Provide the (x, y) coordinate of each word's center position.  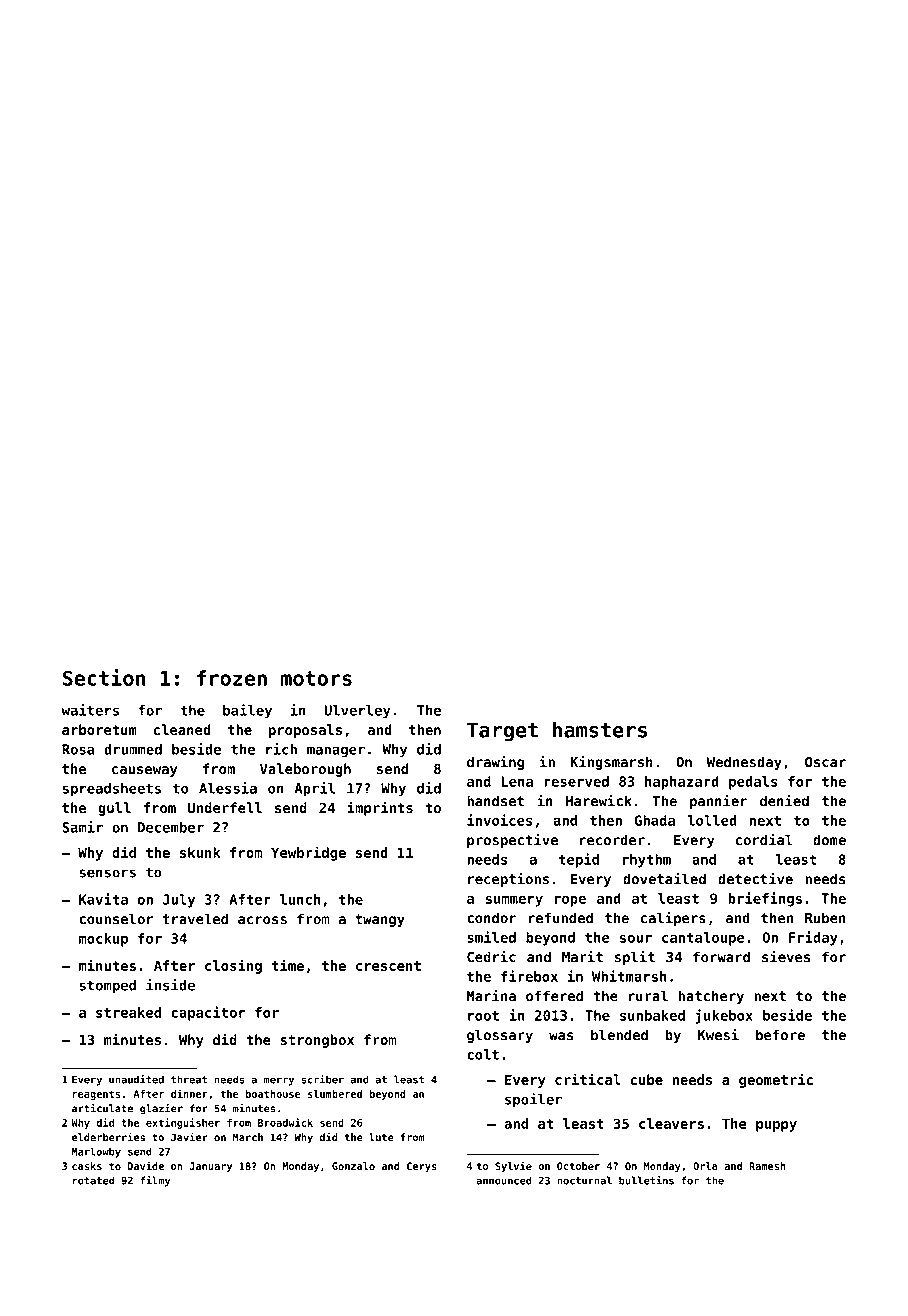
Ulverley (357, 712)
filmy (155, 1181)
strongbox (317, 1041)
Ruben (825, 918)
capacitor (208, 1013)
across (262, 920)
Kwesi (718, 1035)
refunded (561, 918)
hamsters (600, 730)
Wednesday (744, 763)
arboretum (99, 729)
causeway (144, 771)
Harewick (599, 801)
